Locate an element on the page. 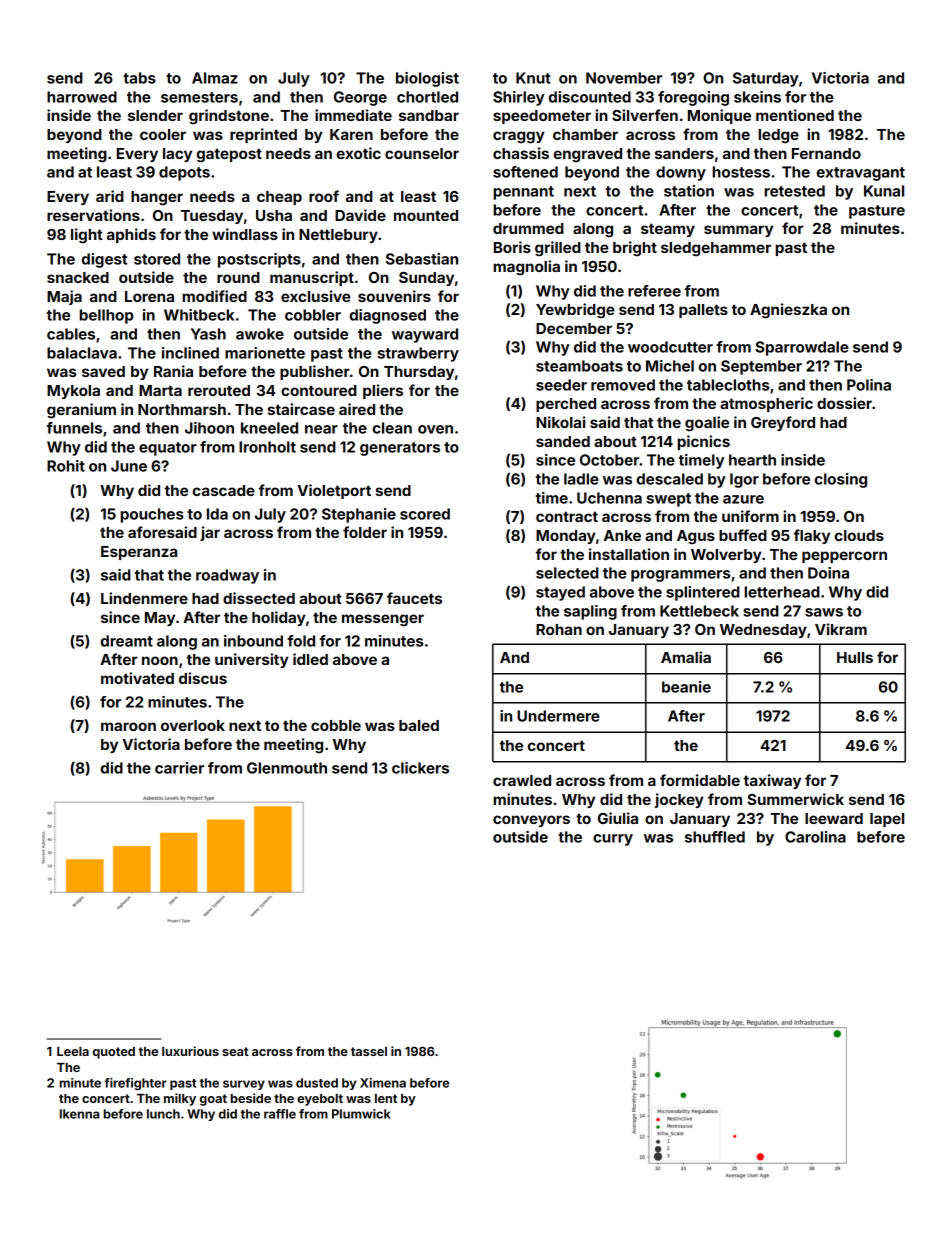 Image resolution: width=952 pixels, height=1233 pixels. Rohit is located at coordinates (66, 466).
